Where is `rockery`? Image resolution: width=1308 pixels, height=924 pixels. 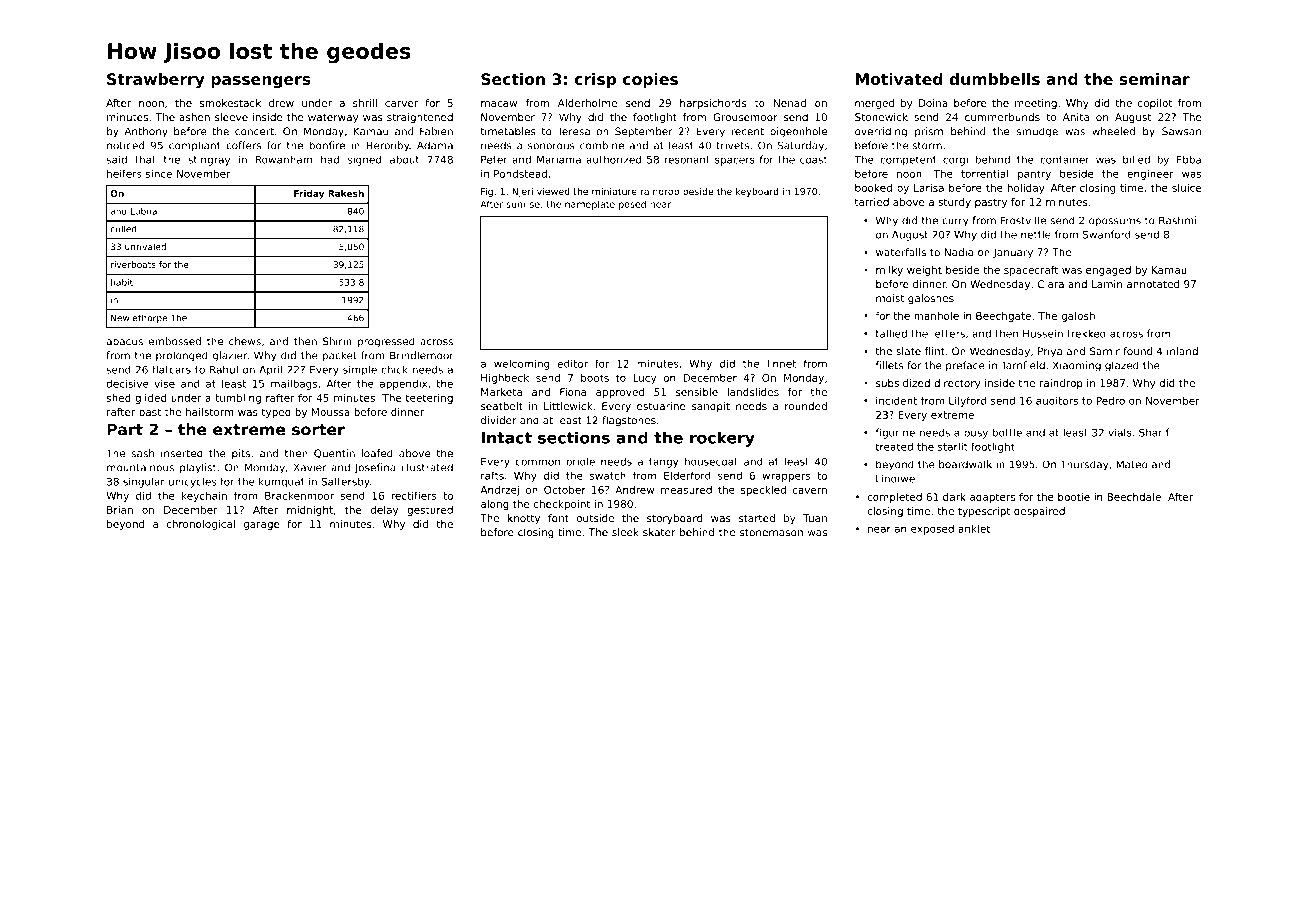 rockery is located at coordinates (722, 439).
